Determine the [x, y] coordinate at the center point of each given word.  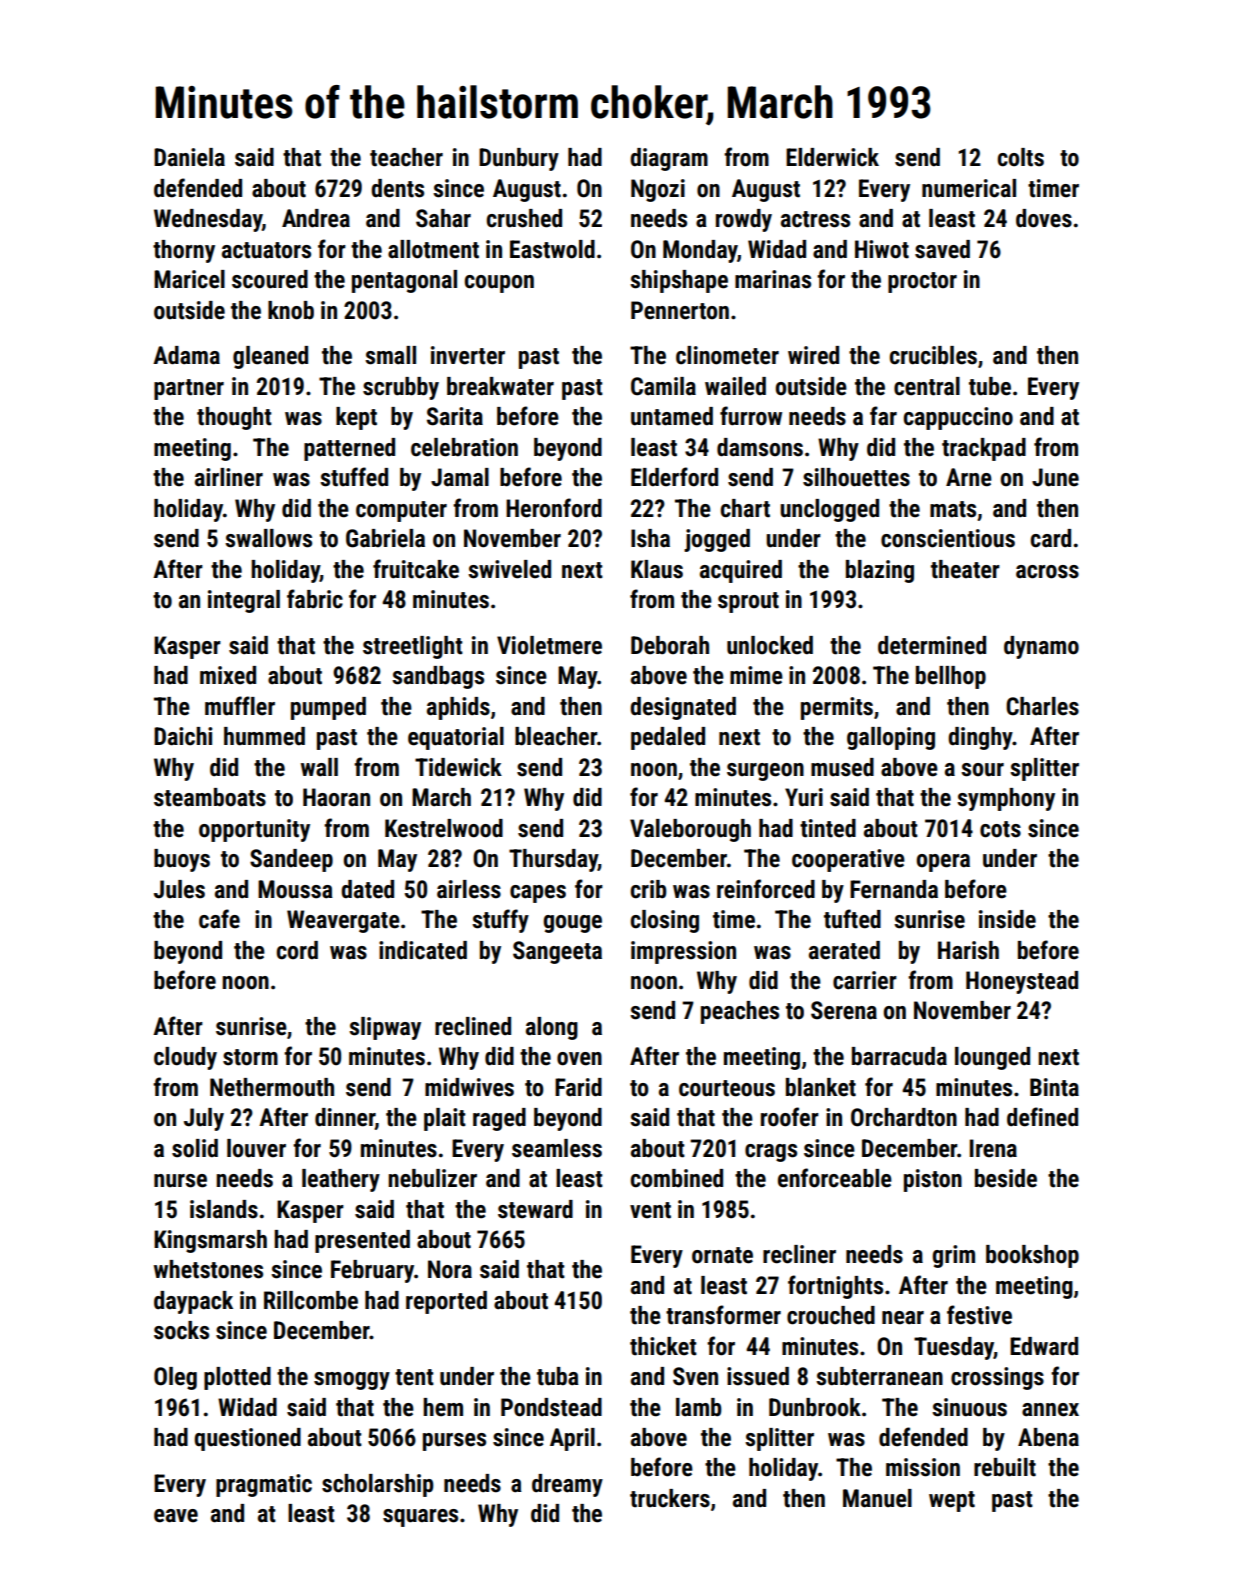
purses [454, 1442]
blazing [880, 571]
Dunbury [519, 159]
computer [401, 511]
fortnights [835, 1287]
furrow [751, 416]
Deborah [670, 645]
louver [256, 1148]
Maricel [189, 279]
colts [1021, 157]
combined [677, 1178]
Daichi [183, 736]
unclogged [829, 510]
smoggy [352, 1381]
